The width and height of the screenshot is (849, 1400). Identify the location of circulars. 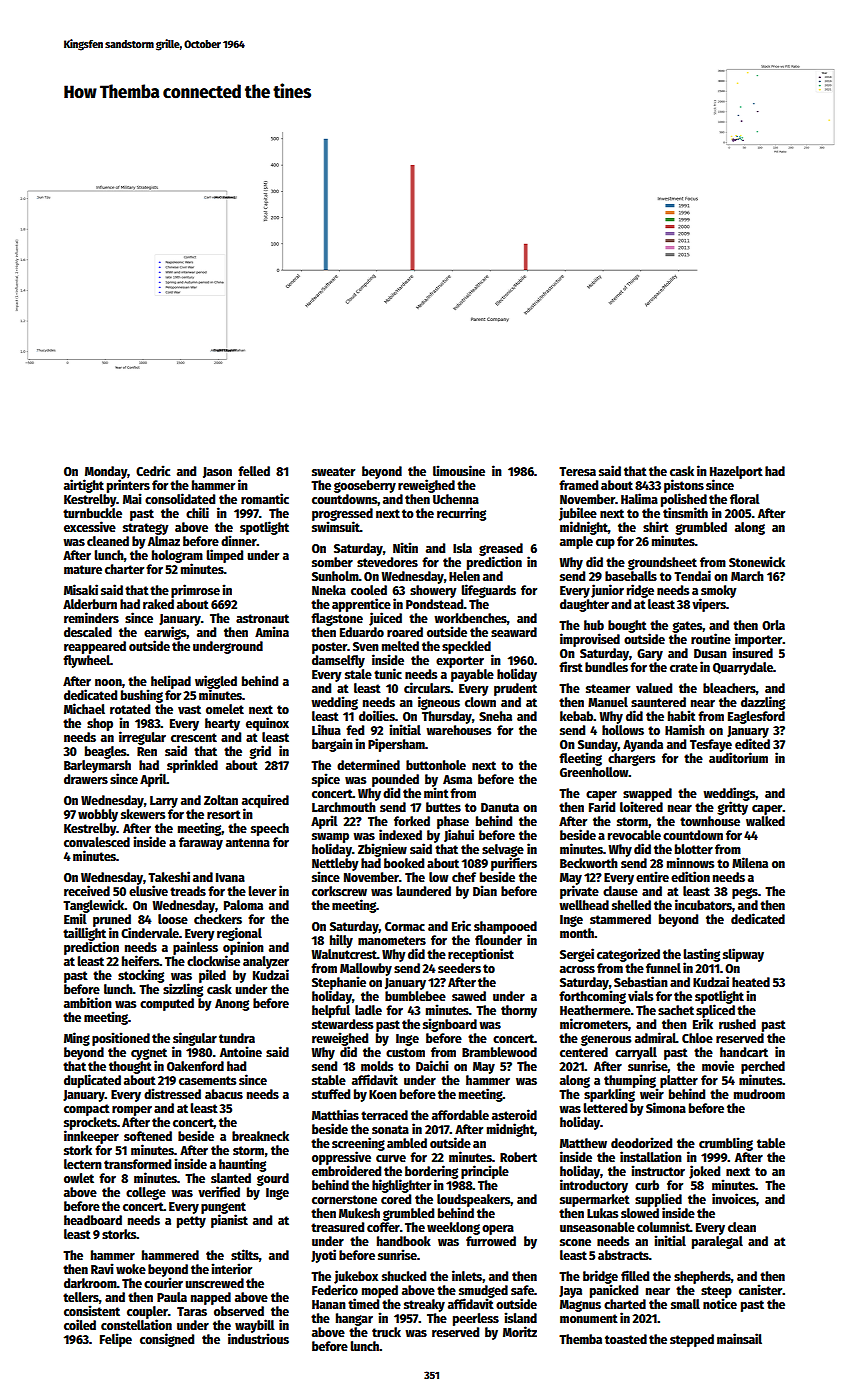
(427, 687).
